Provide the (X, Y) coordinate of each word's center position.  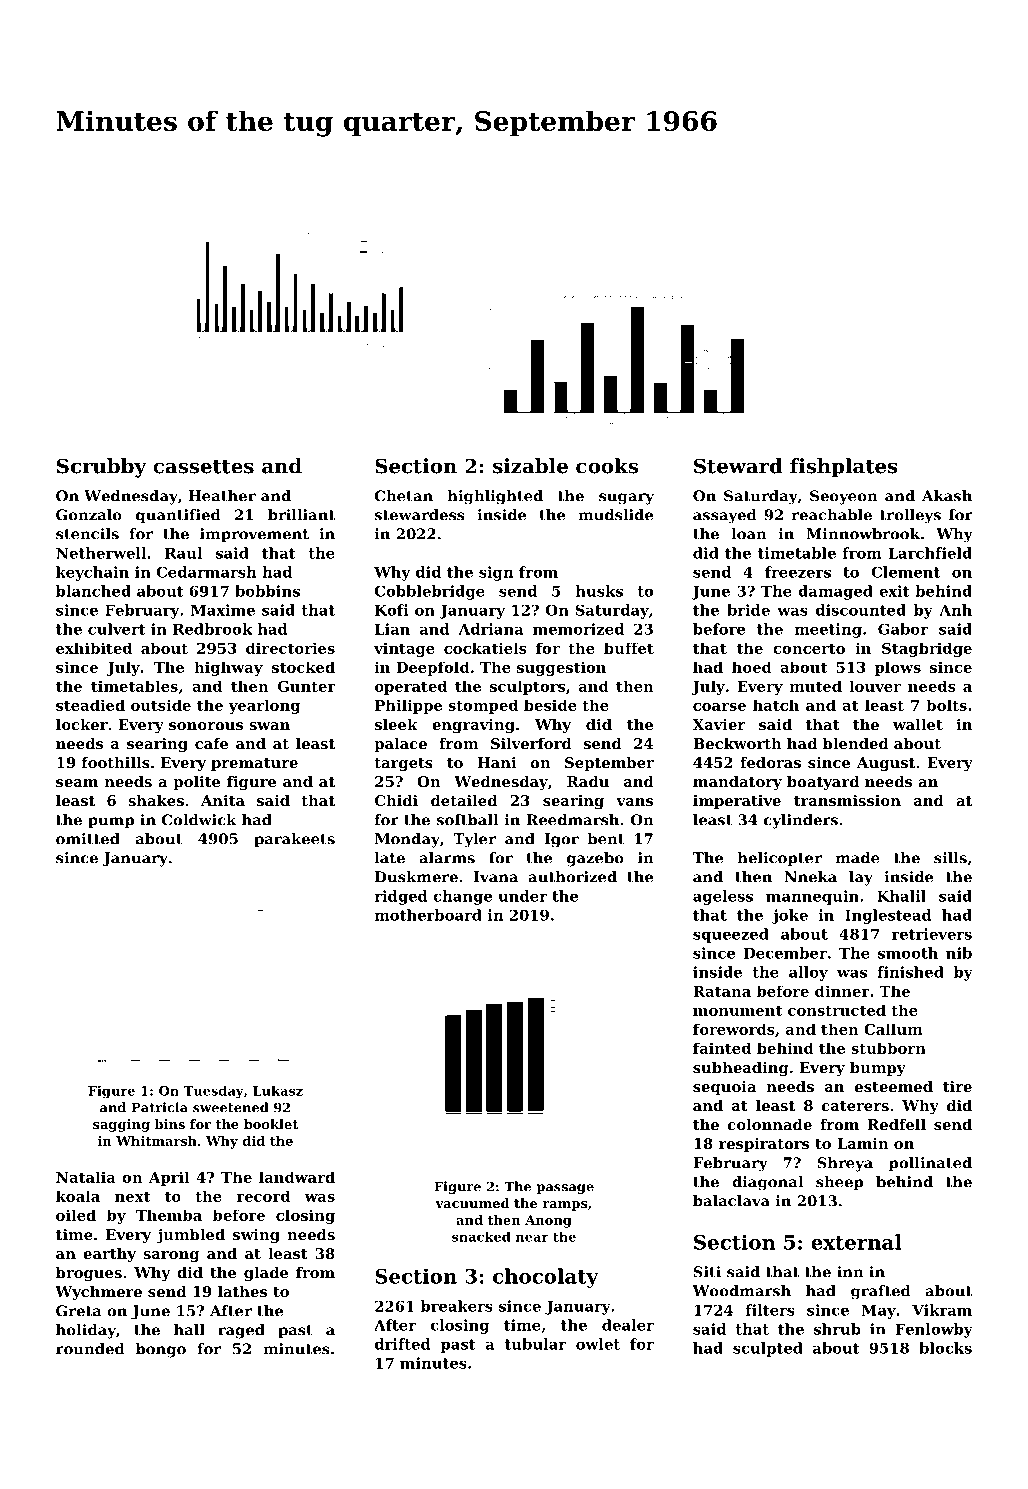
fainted (722, 1048)
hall (189, 1330)
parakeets (294, 840)
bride (748, 610)
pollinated (930, 1164)
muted (816, 686)
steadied (90, 705)
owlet (598, 1344)
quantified (178, 516)
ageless (723, 897)
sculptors (527, 687)
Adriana (491, 629)
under (522, 896)
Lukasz (278, 1090)
